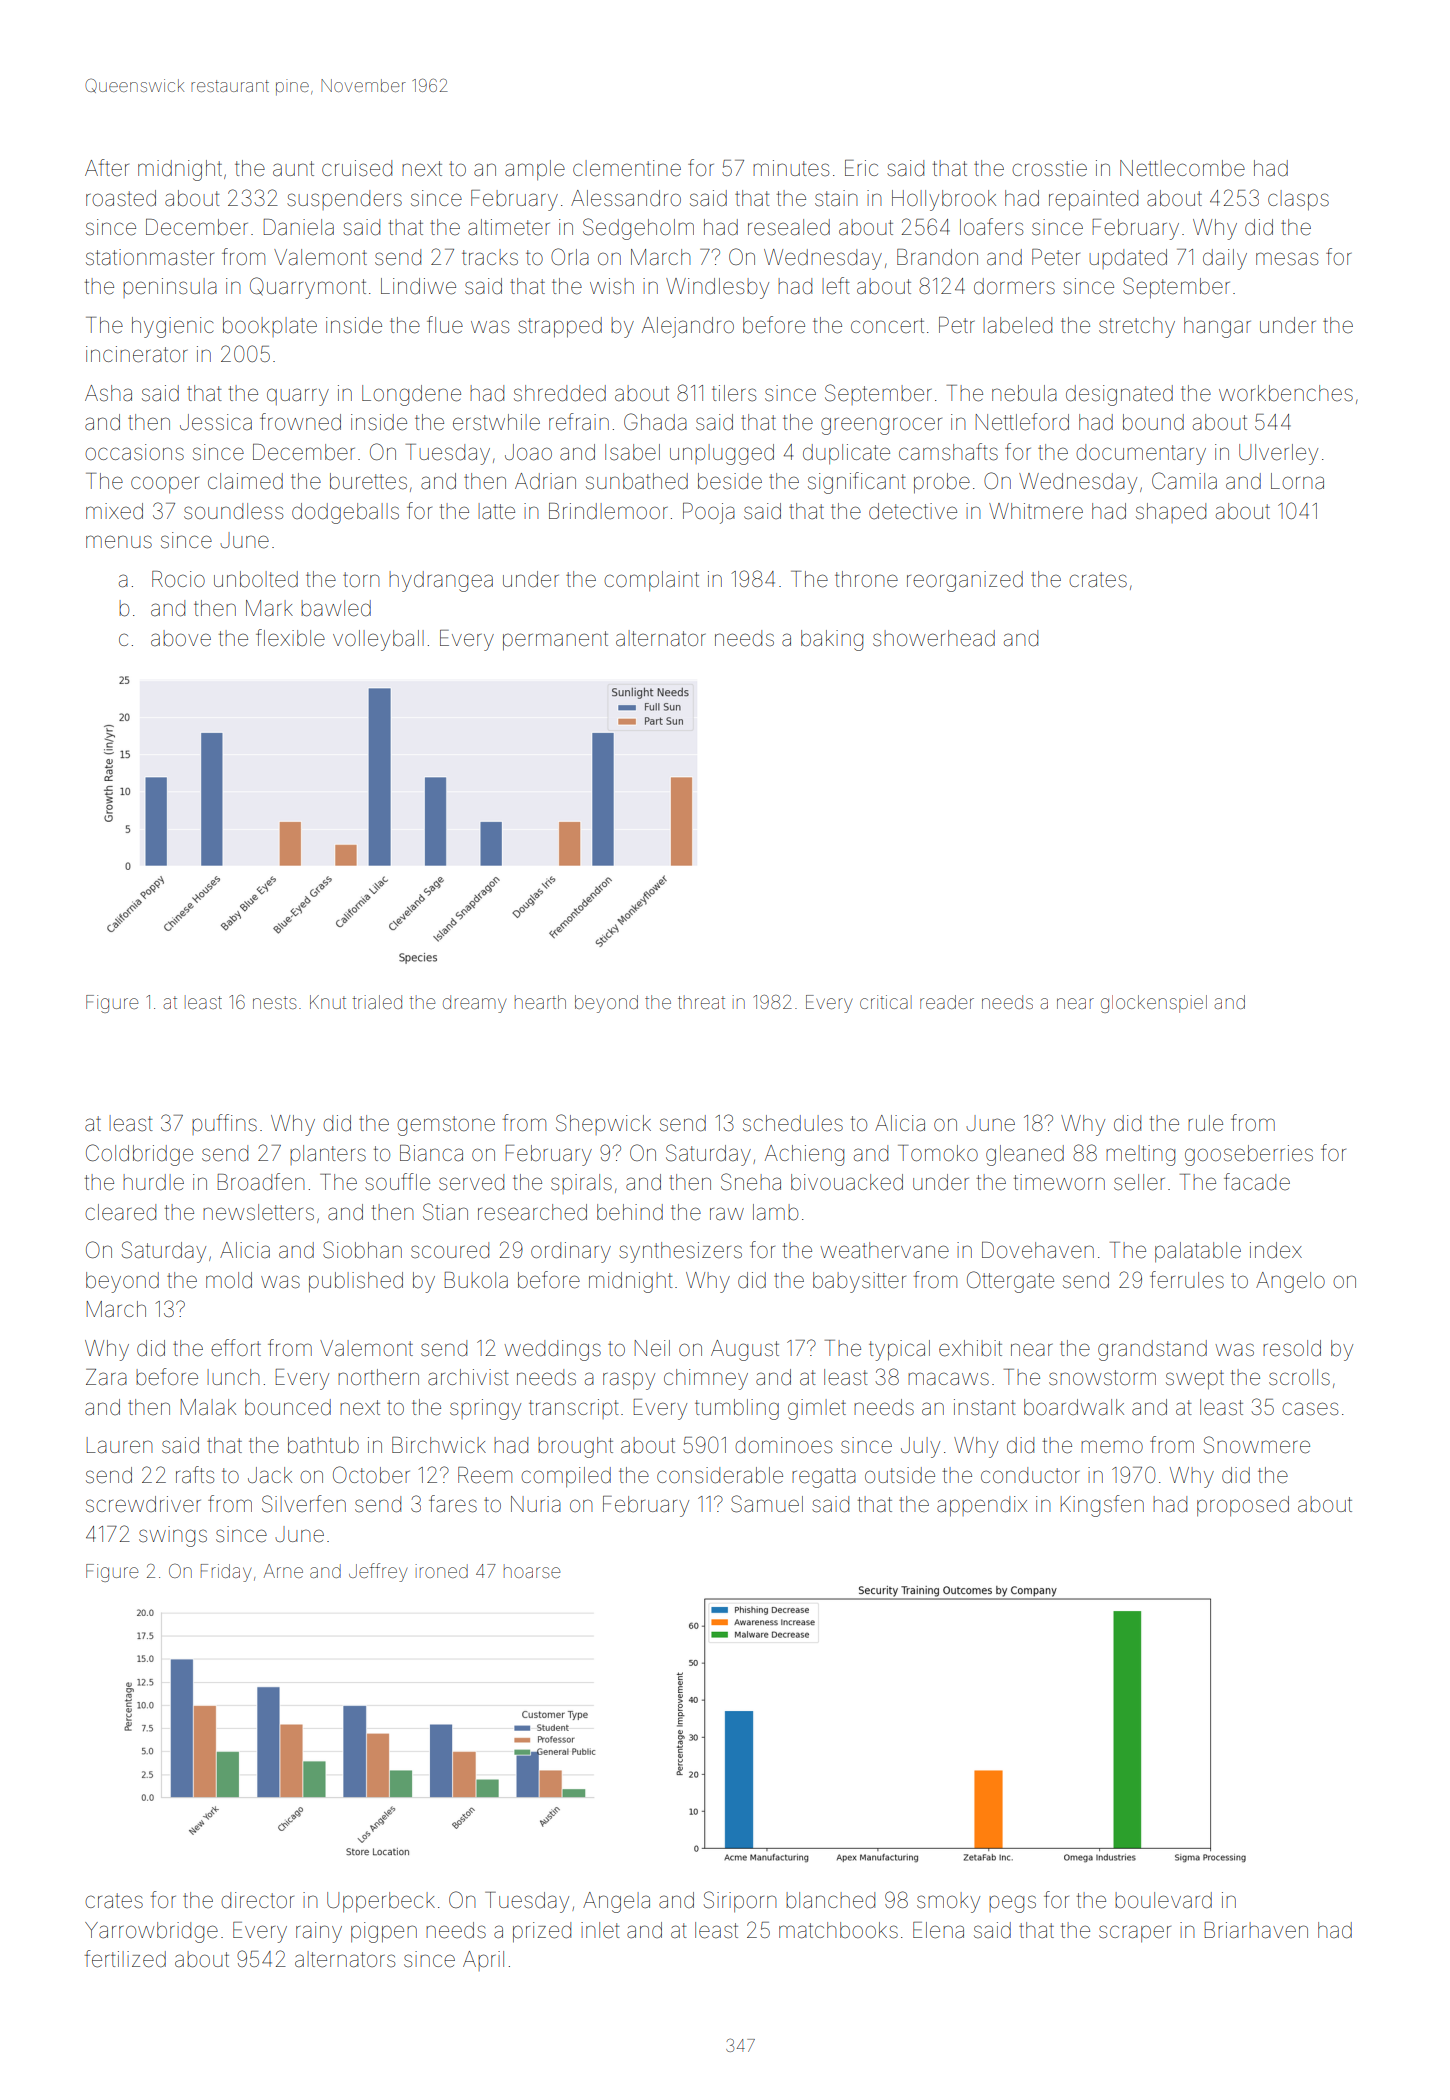 This image has height=2100, width=1450. Describe the element at coordinates (1154, 1004) in the image. I see `glockenspiel` at that location.
